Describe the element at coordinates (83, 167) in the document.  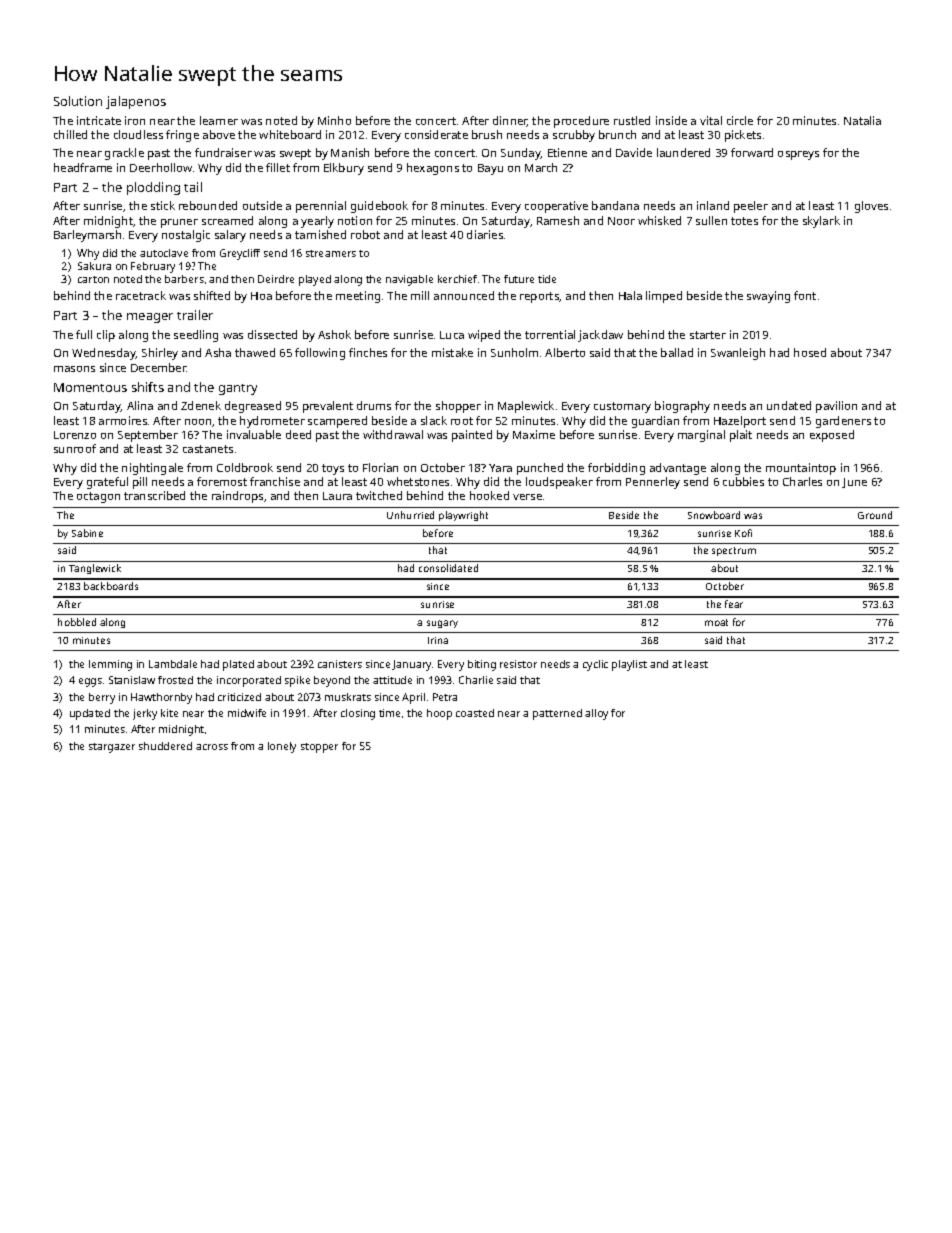
I see `headframe` at that location.
